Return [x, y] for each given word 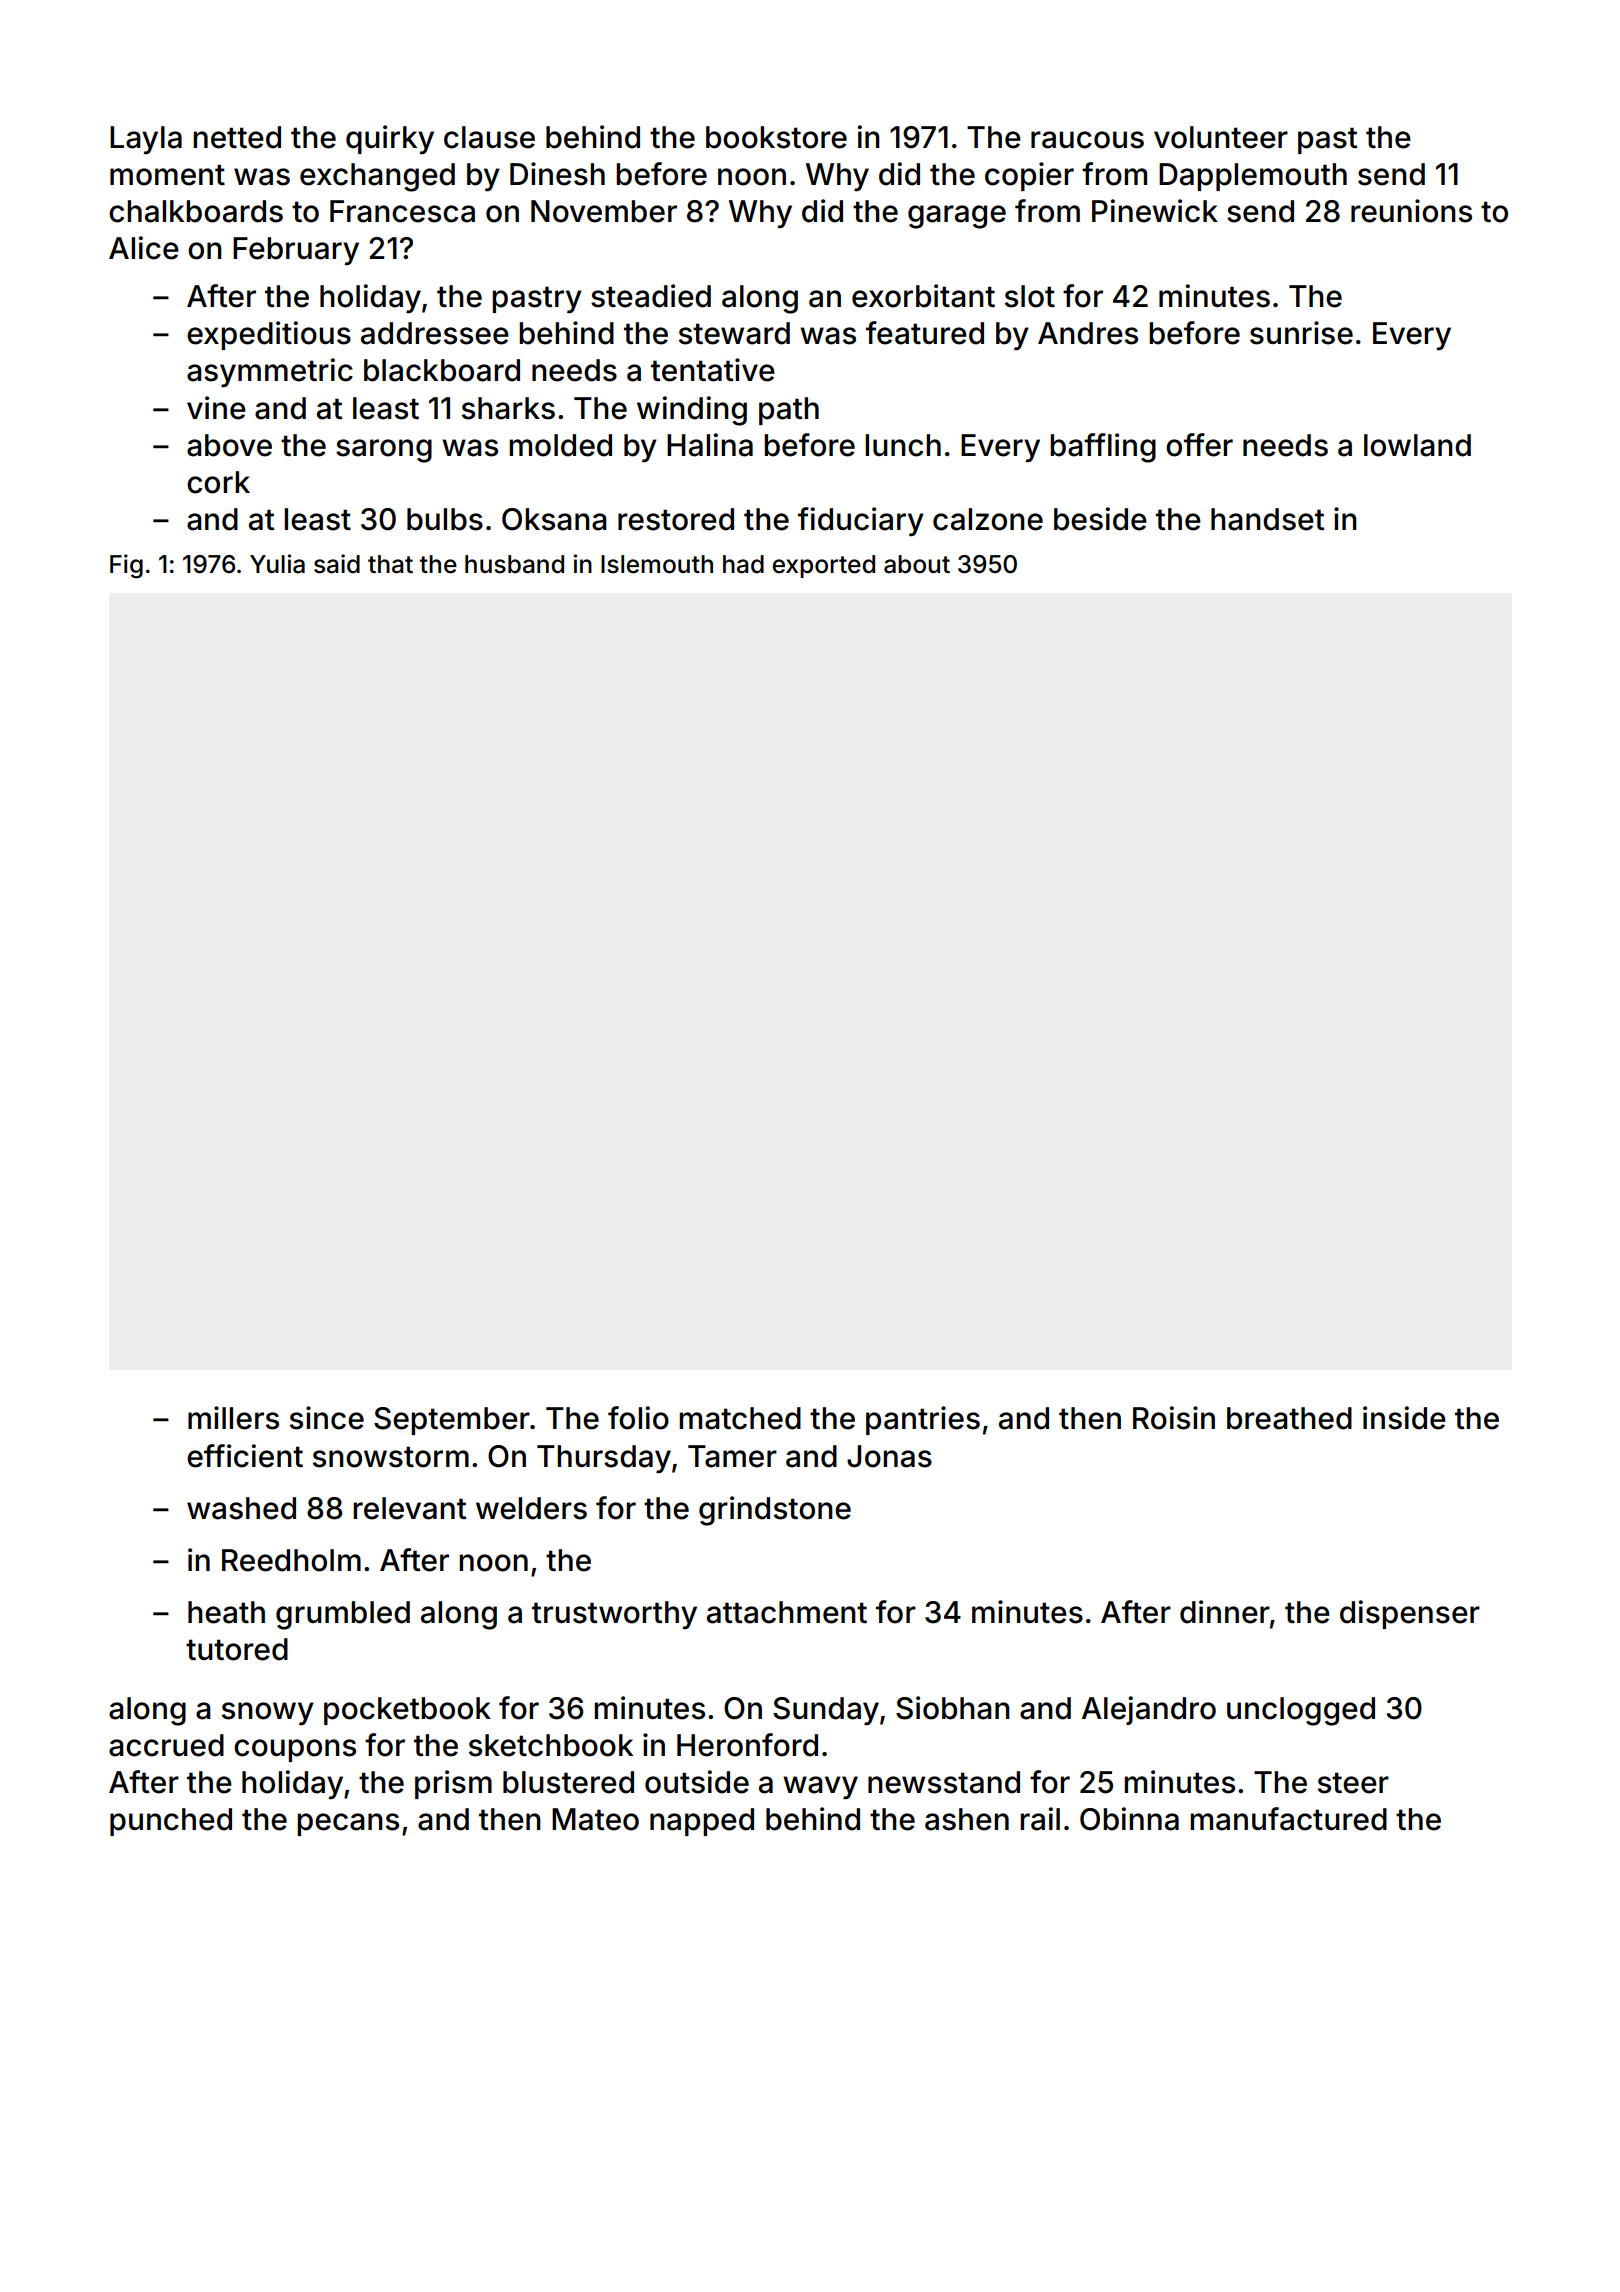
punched [171, 1822]
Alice [144, 248]
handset [1268, 519]
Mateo [595, 1819]
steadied [651, 296]
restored [676, 519]
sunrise [1301, 333]
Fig [126, 566]
